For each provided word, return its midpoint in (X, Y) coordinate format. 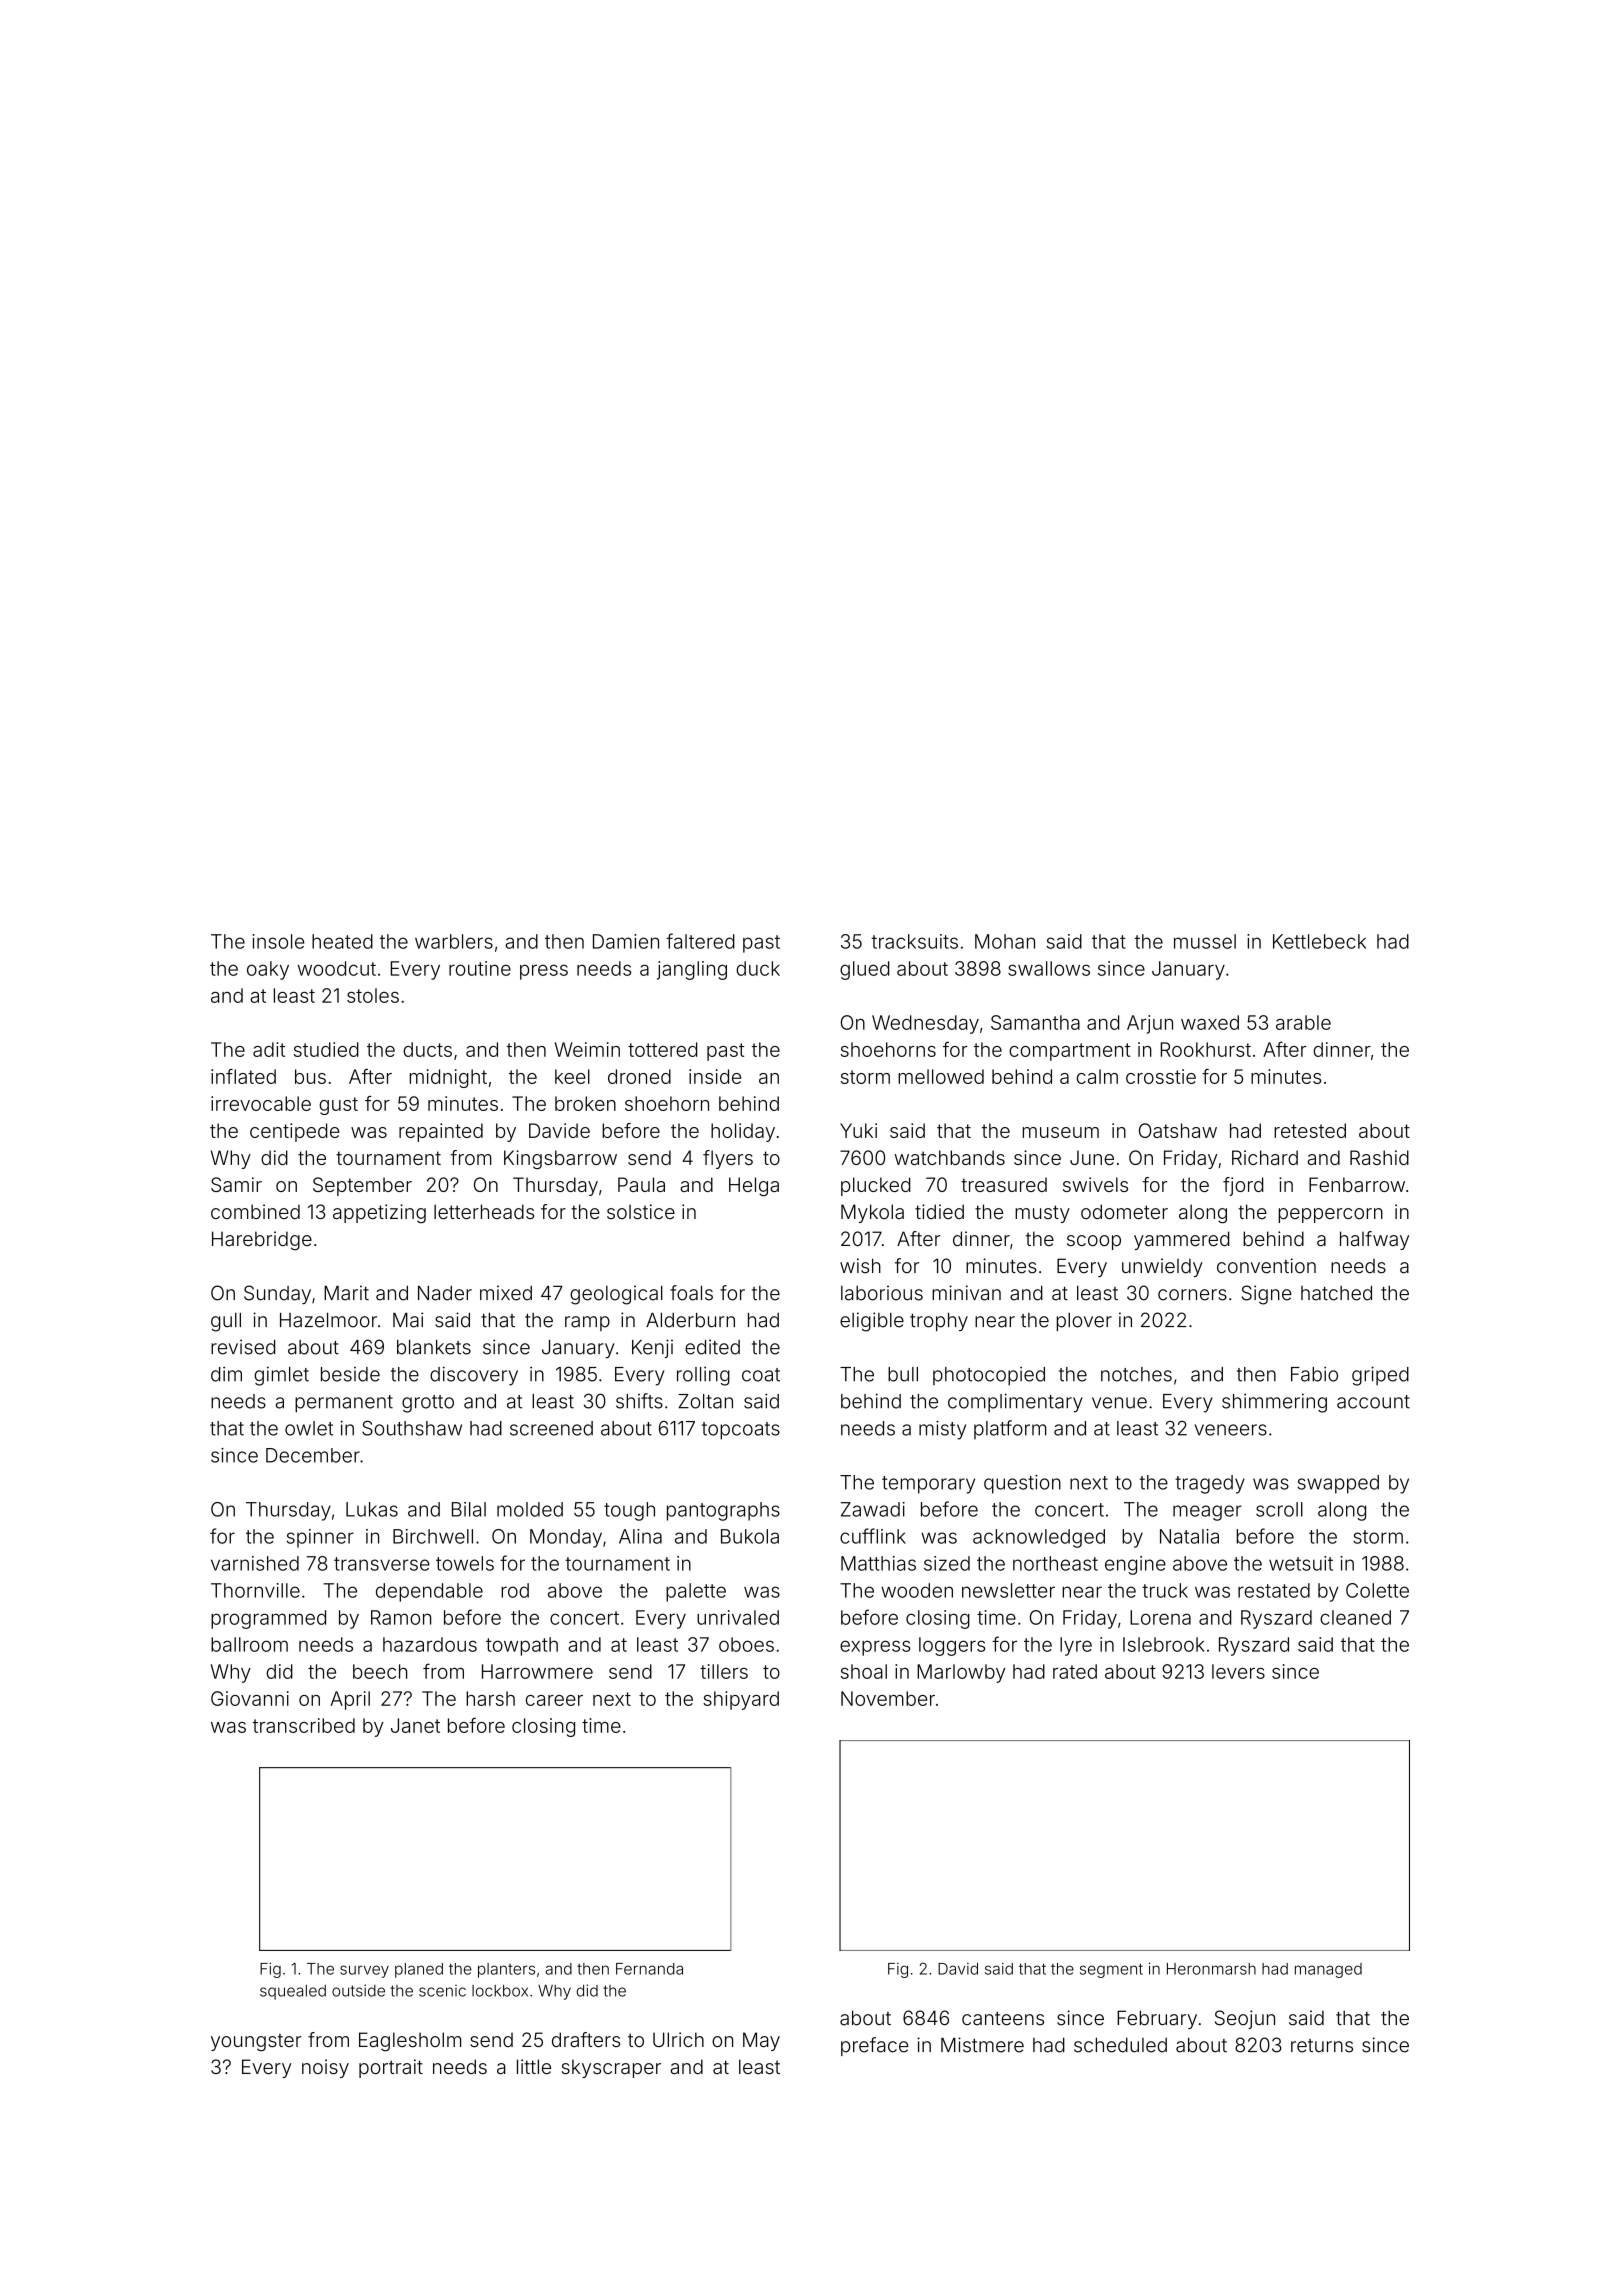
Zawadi (873, 1509)
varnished (255, 1563)
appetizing (379, 1214)
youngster (256, 2042)
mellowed (941, 1076)
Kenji (652, 1348)
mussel (1205, 941)
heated (342, 941)
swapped (1338, 1484)
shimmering (1274, 1403)
